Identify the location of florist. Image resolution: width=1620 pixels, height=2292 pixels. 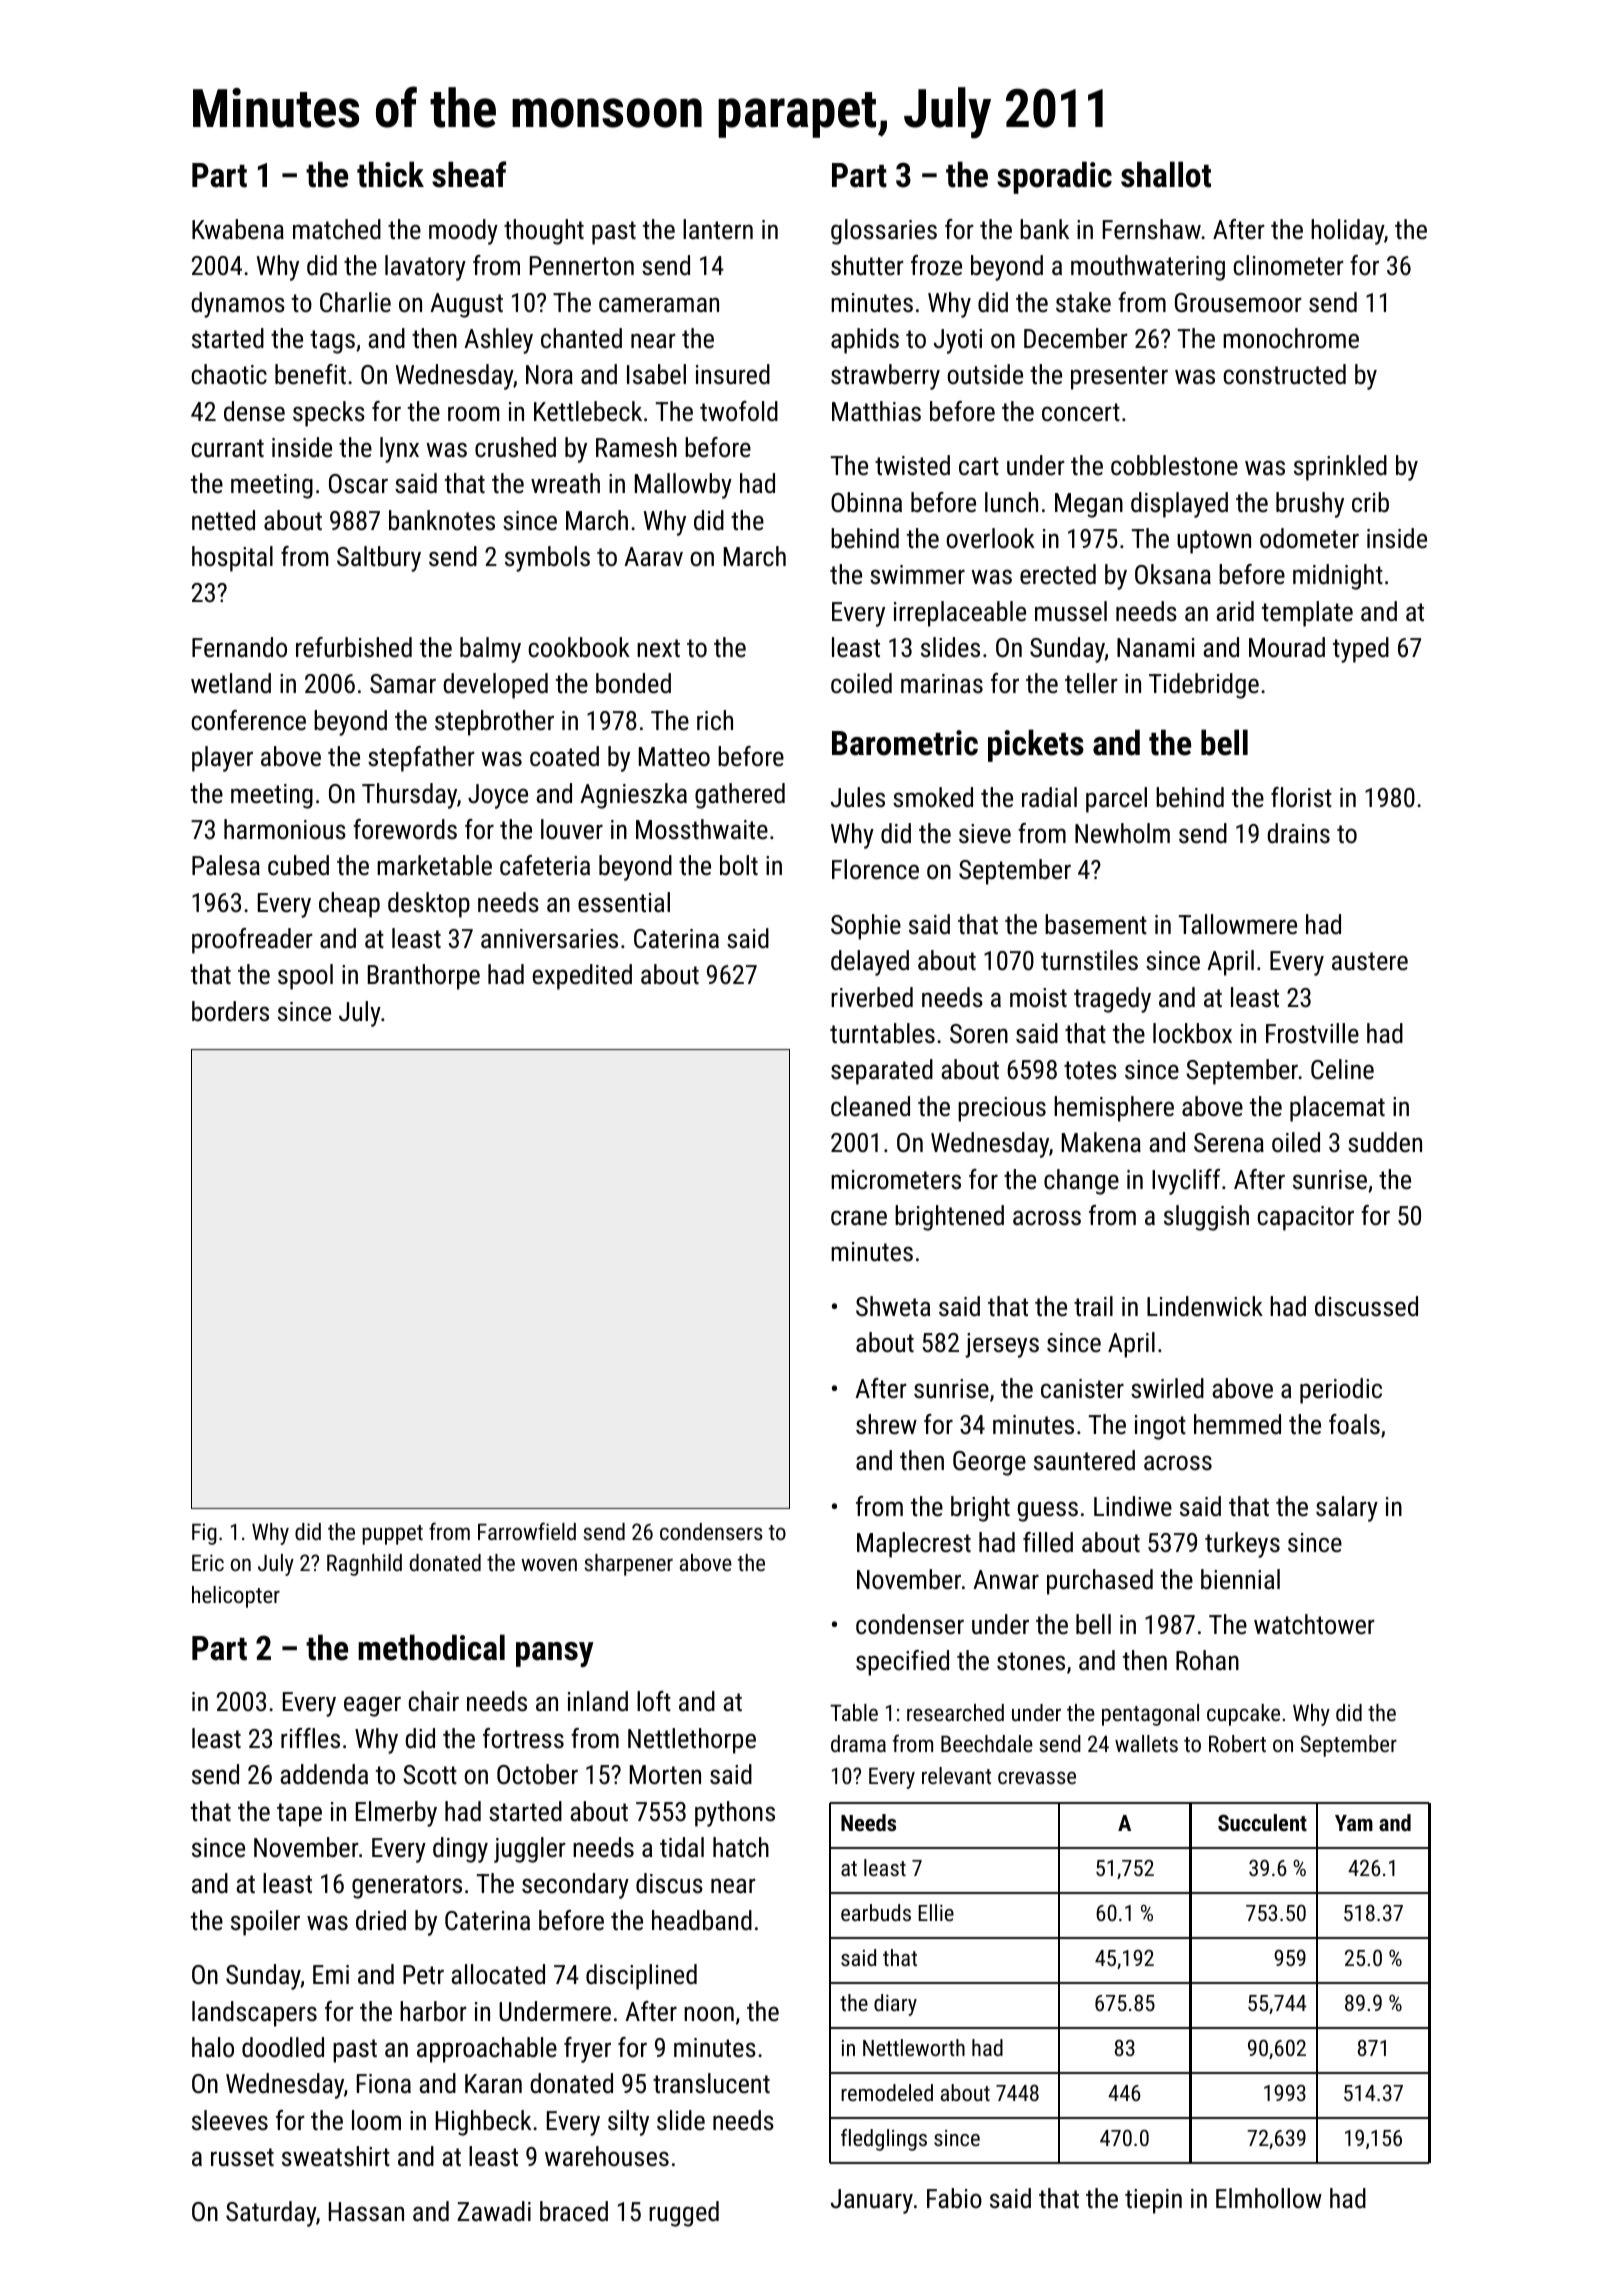
(1301, 797).
